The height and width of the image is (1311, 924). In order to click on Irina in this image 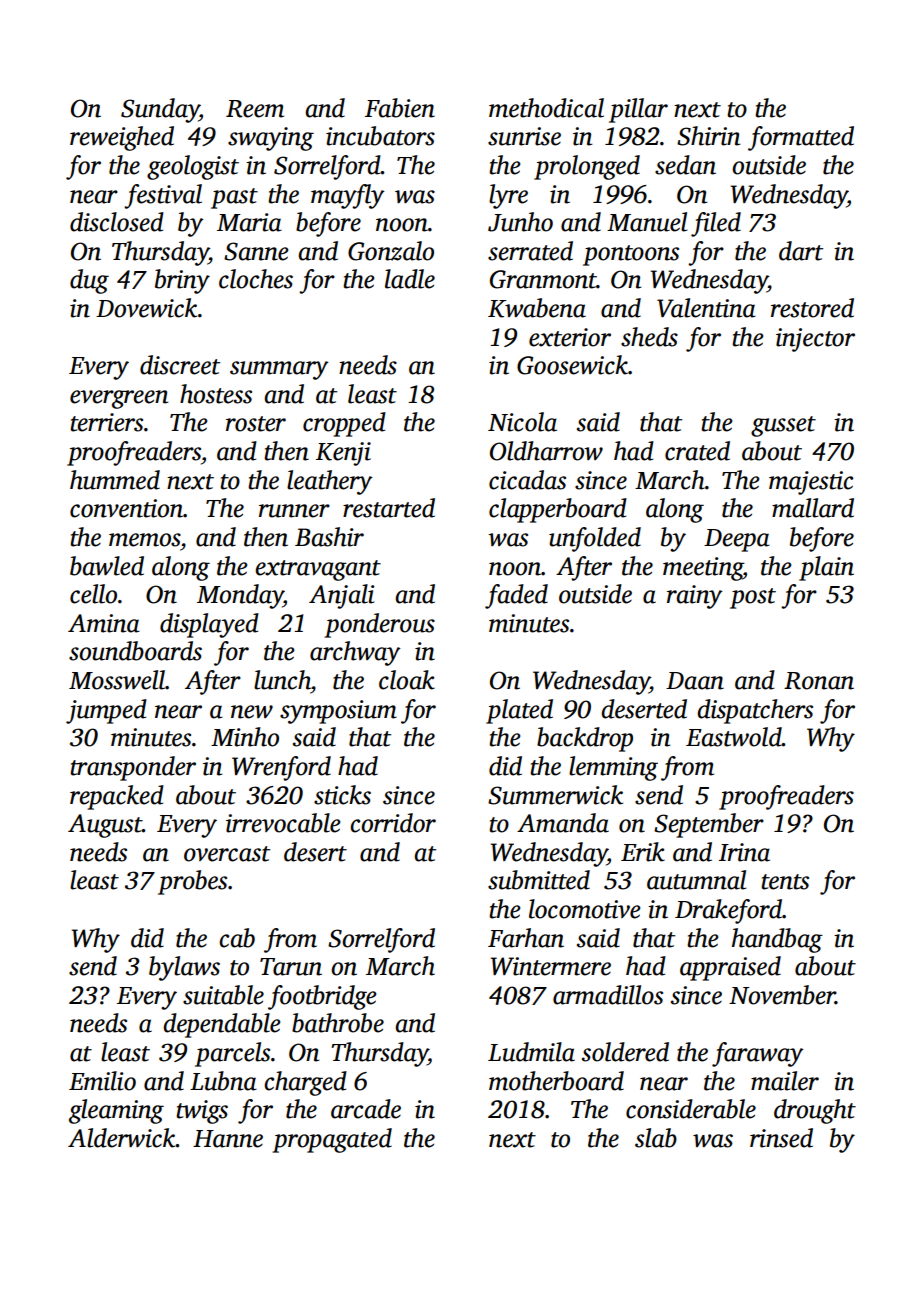, I will do `click(744, 852)`.
